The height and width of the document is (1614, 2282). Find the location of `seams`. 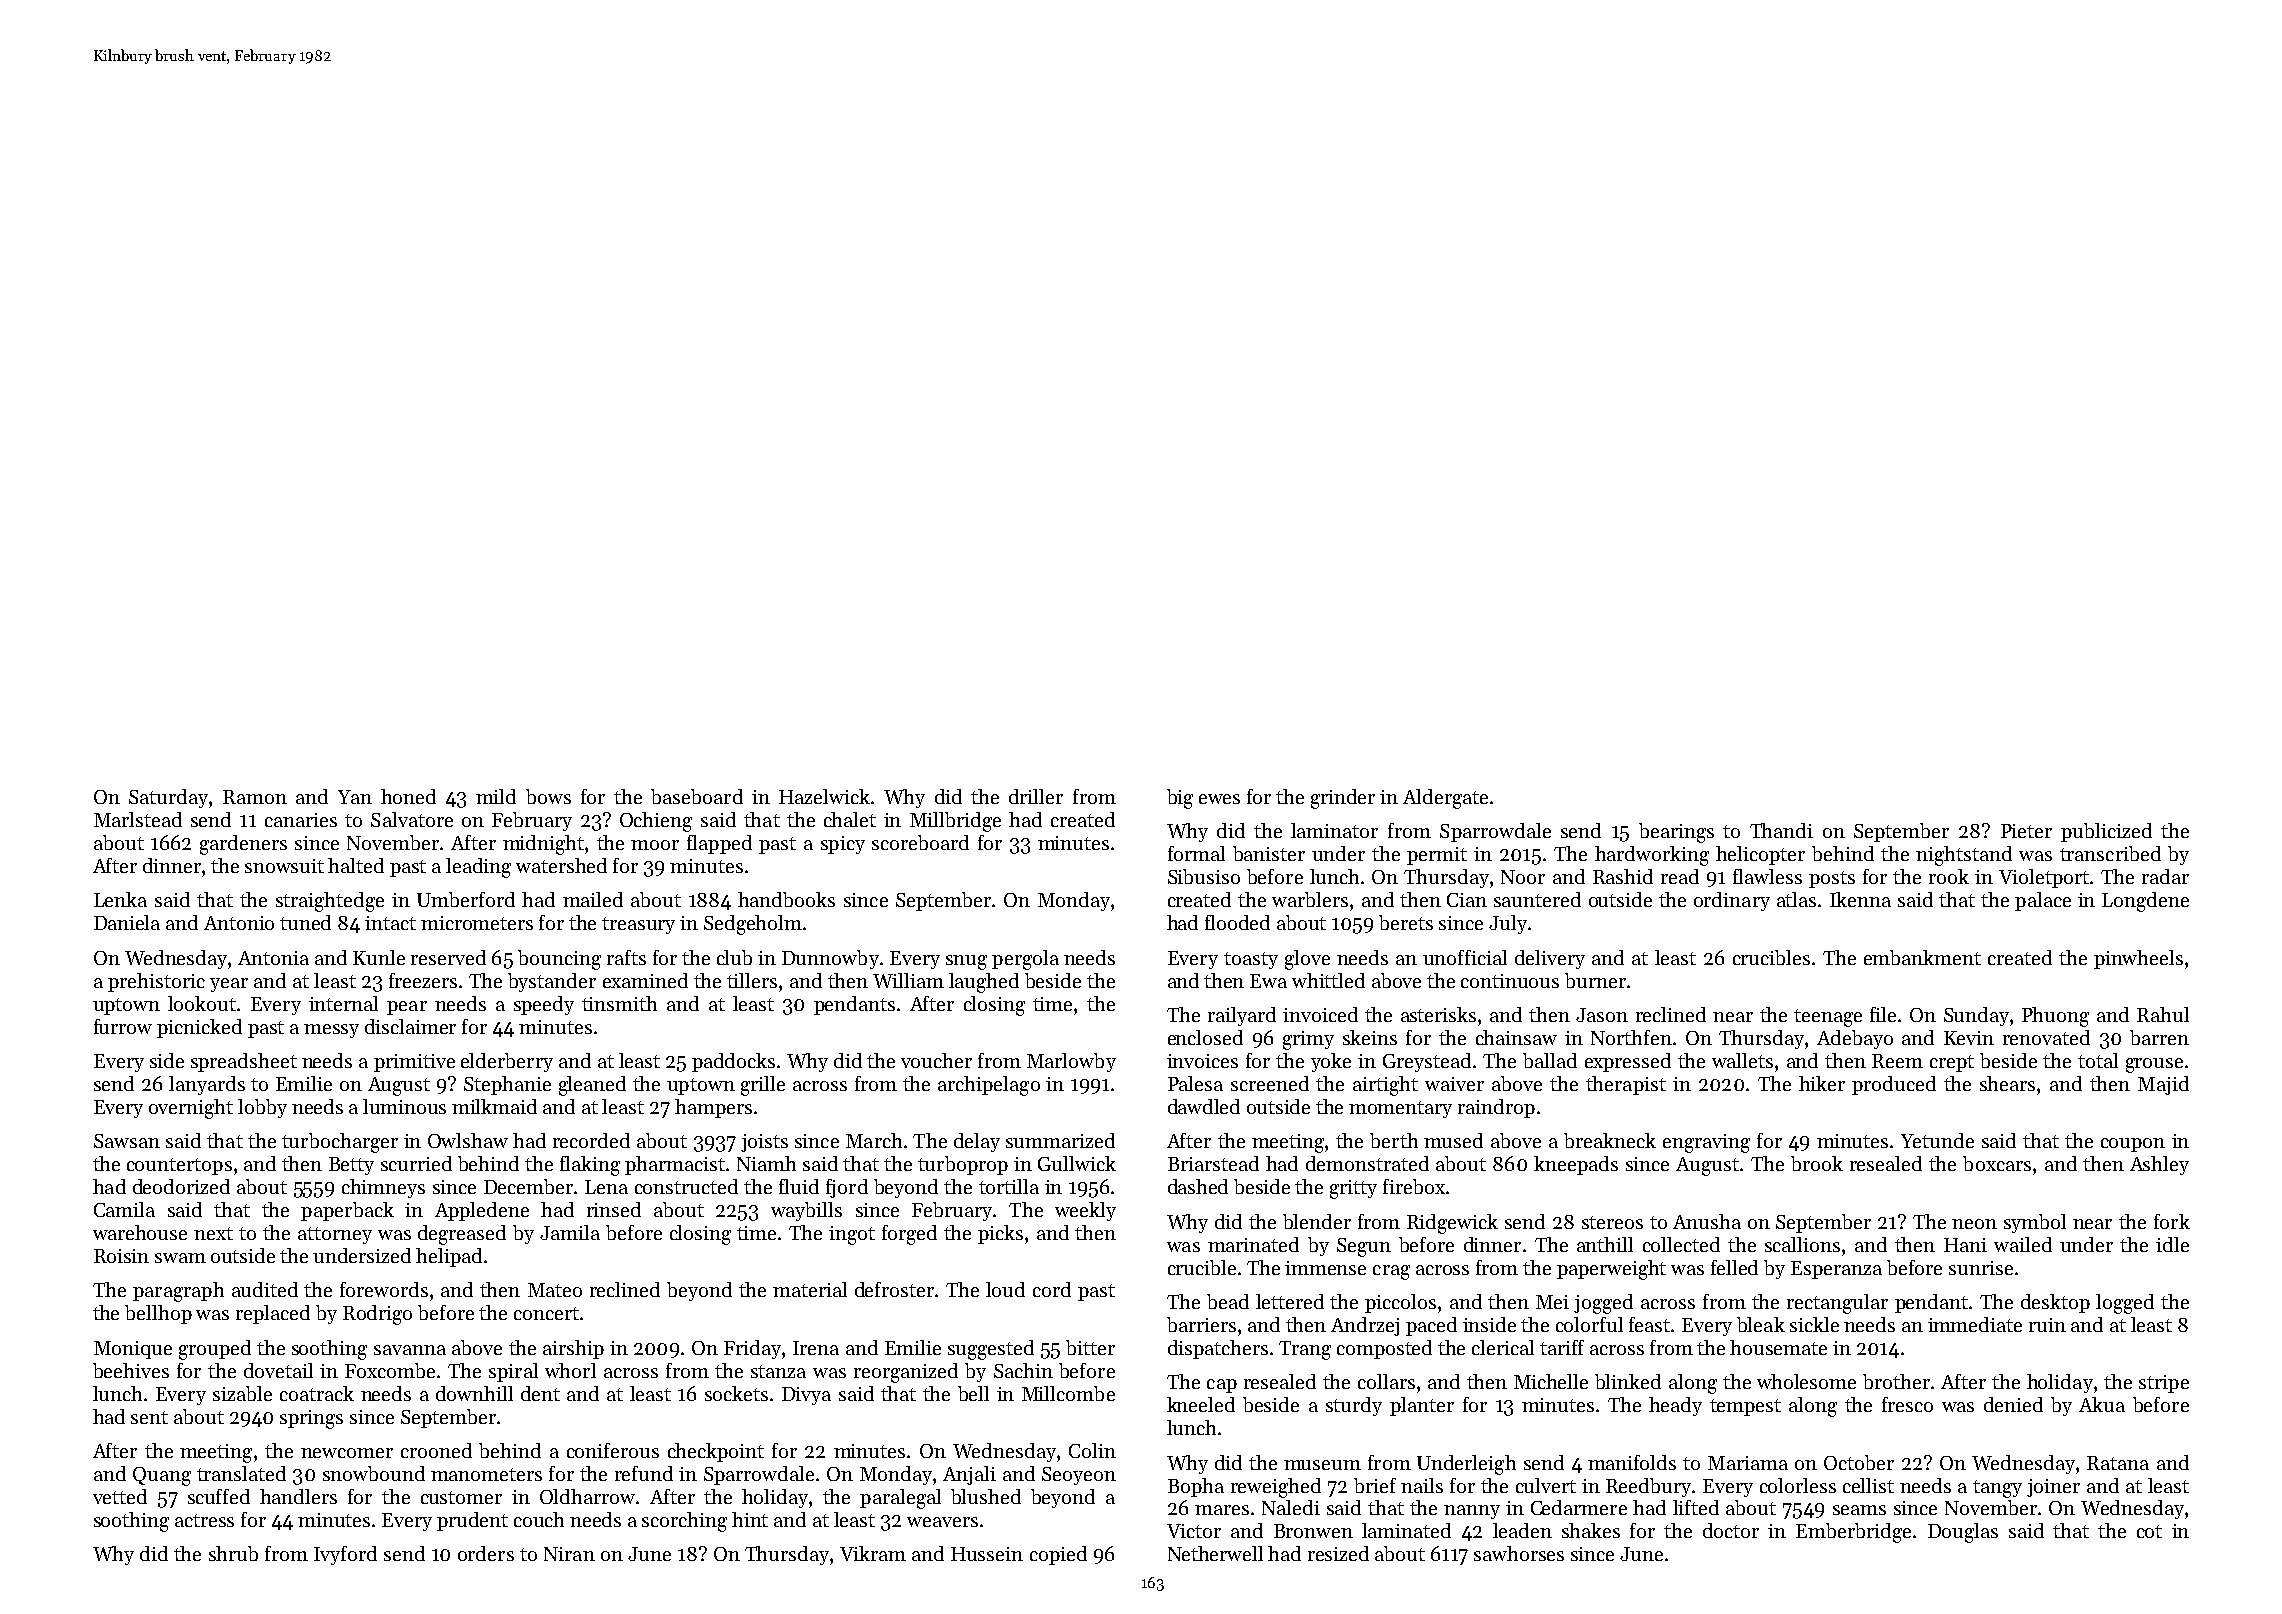

seams is located at coordinates (1859, 1510).
